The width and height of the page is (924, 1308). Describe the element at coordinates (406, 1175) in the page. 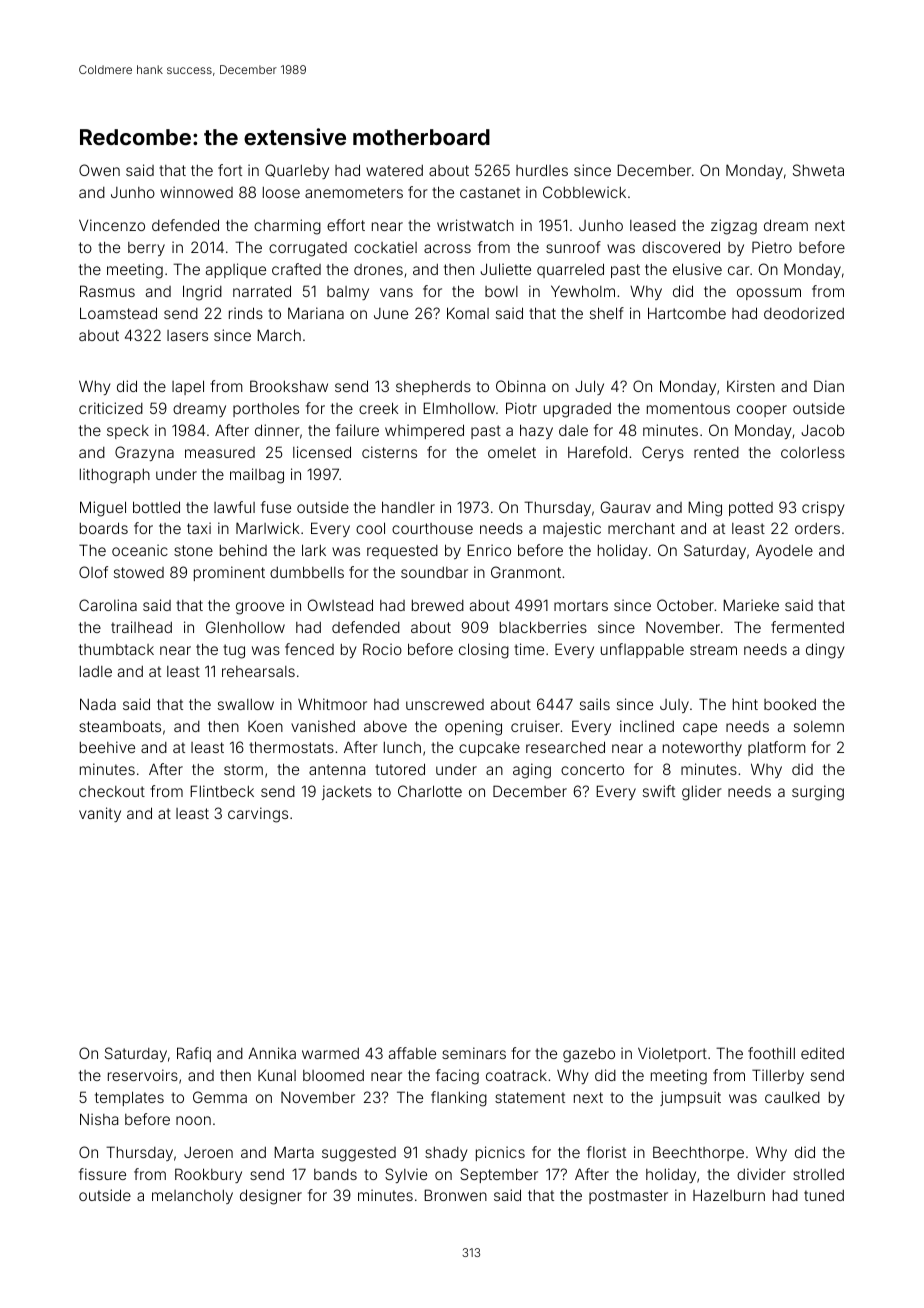

I see `Sylvie` at that location.
